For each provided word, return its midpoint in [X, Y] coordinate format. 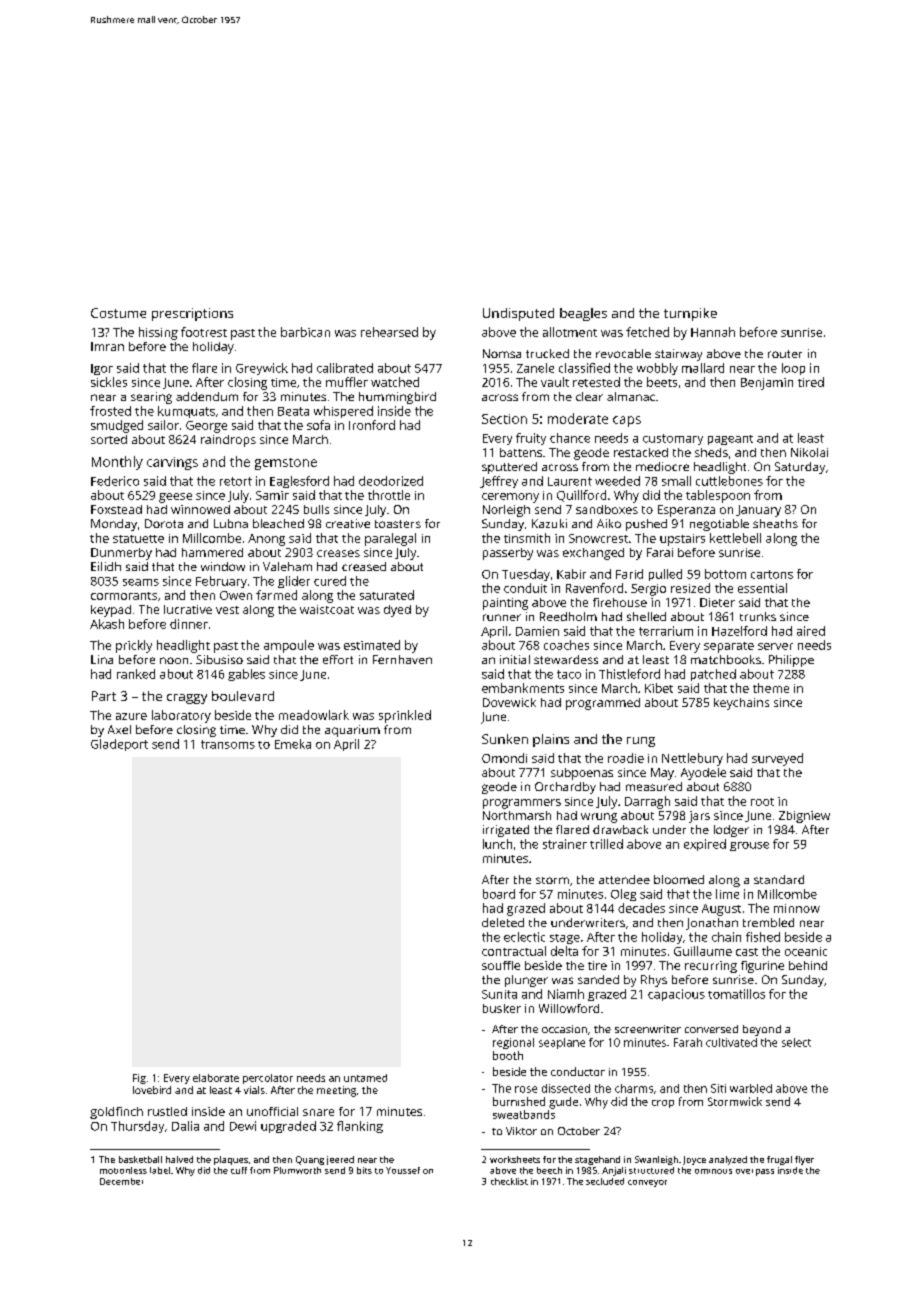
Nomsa [502, 353]
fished [763, 937]
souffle [501, 965]
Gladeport [119, 745]
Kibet [659, 688]
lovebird [152, 1090]
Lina [102, 659]
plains [551, 740]
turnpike [690, 314]
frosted [110, 411]
